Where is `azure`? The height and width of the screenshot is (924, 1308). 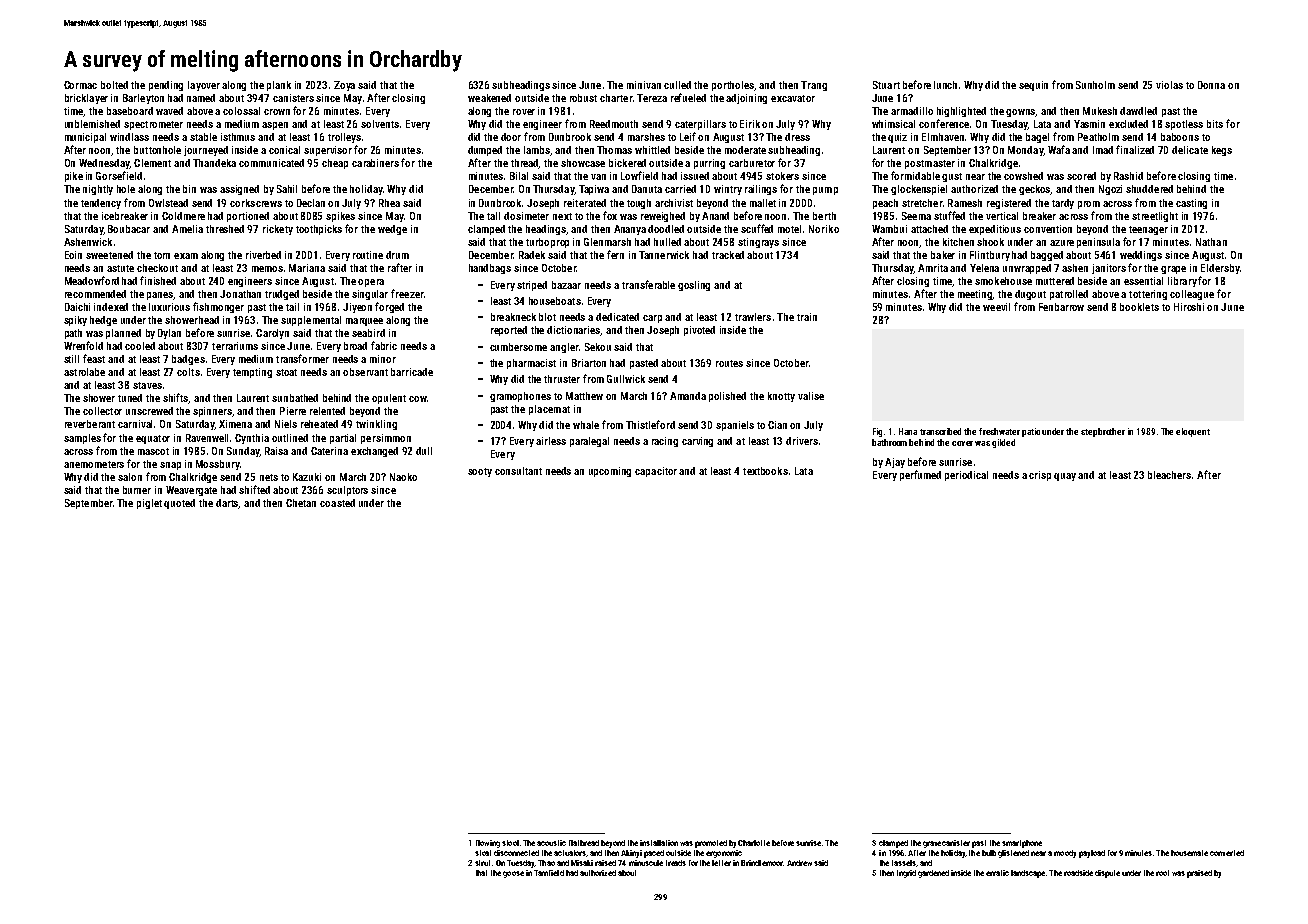 azure is located at coordinates (1062, 243).
